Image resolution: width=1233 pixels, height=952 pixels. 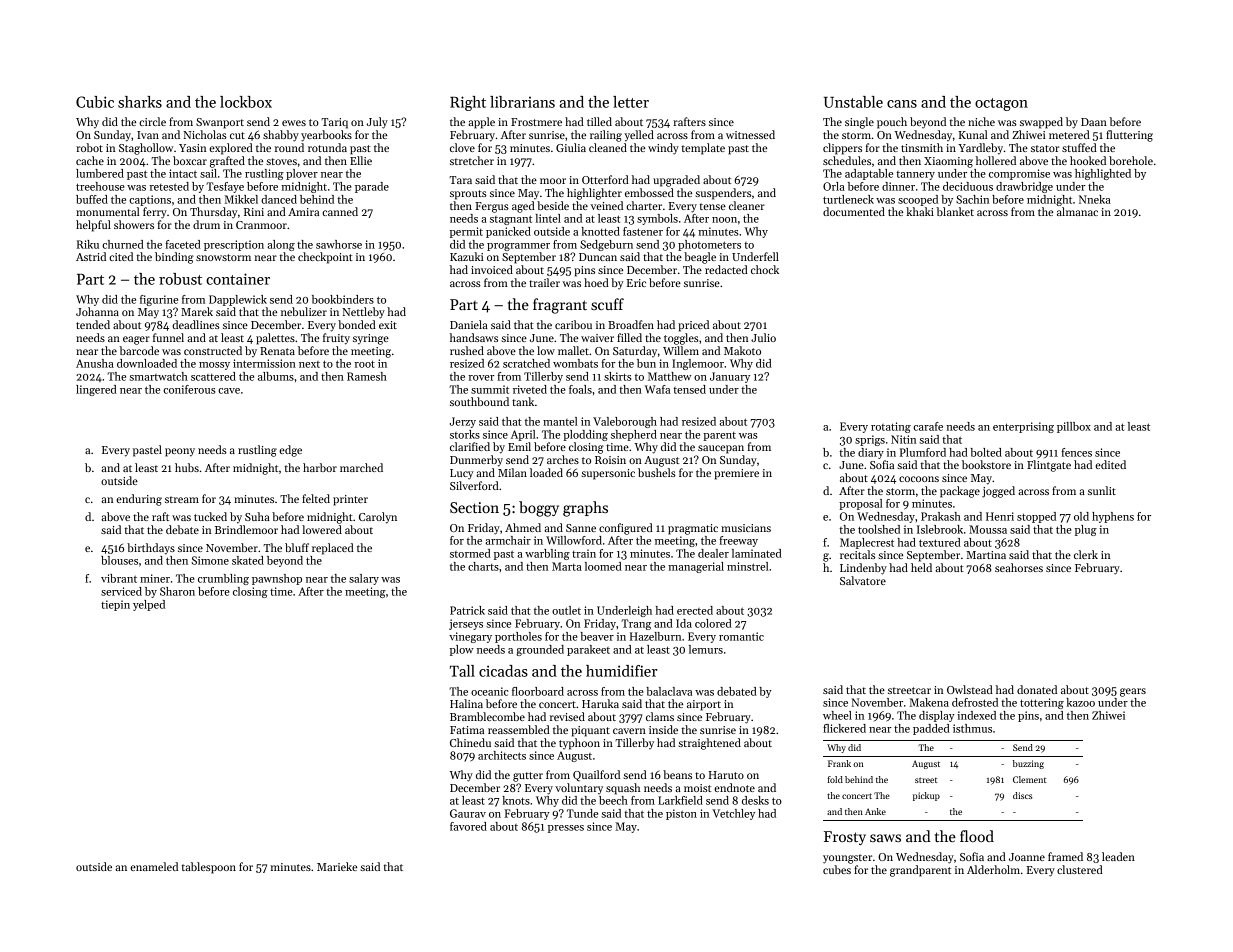 I want to click on floorboard, so click(x=538, y=691).
